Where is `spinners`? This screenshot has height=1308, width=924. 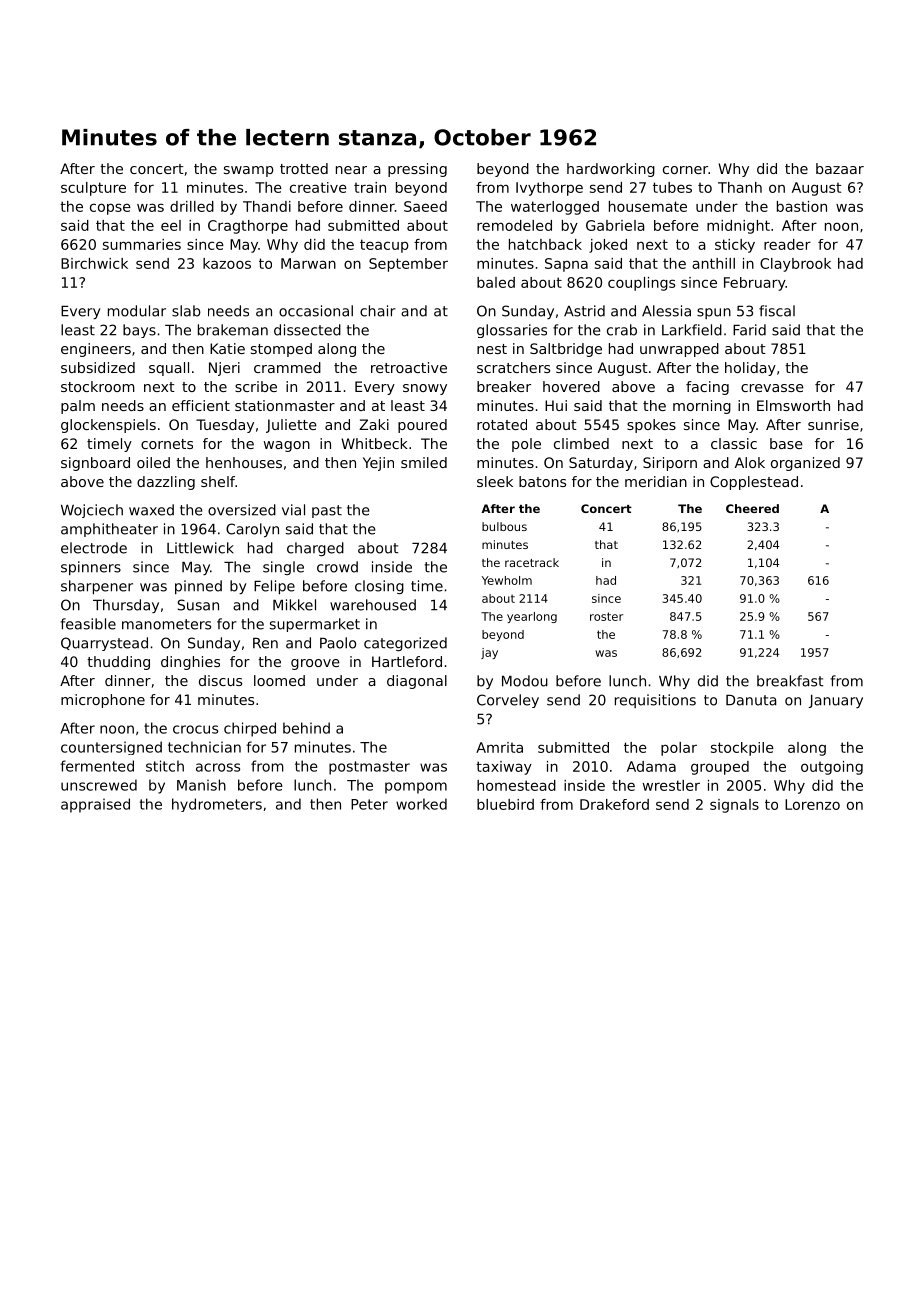
spinners is located at coordinates (91, 568).
